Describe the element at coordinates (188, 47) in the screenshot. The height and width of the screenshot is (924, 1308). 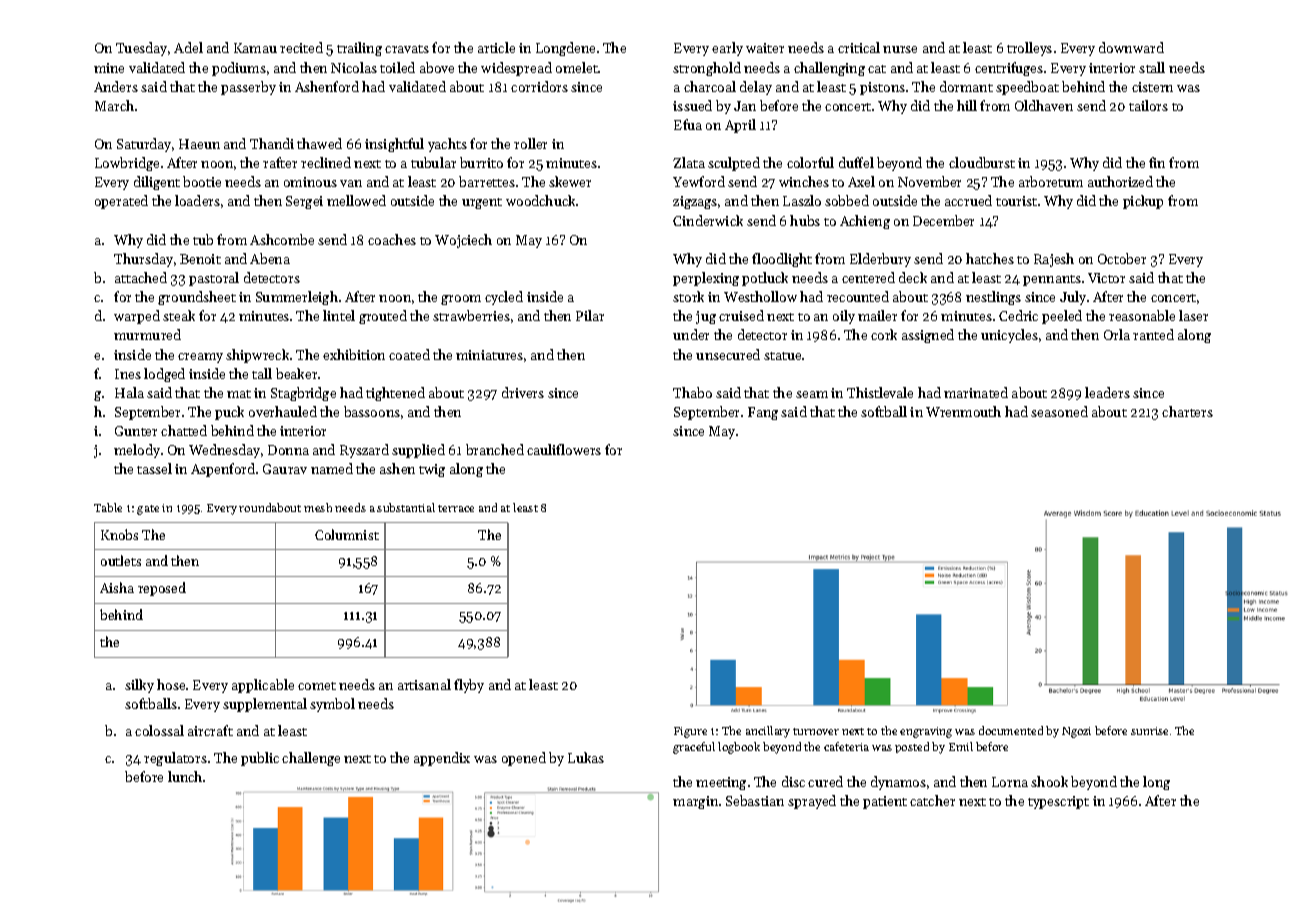
I see `Adel` at that location.
